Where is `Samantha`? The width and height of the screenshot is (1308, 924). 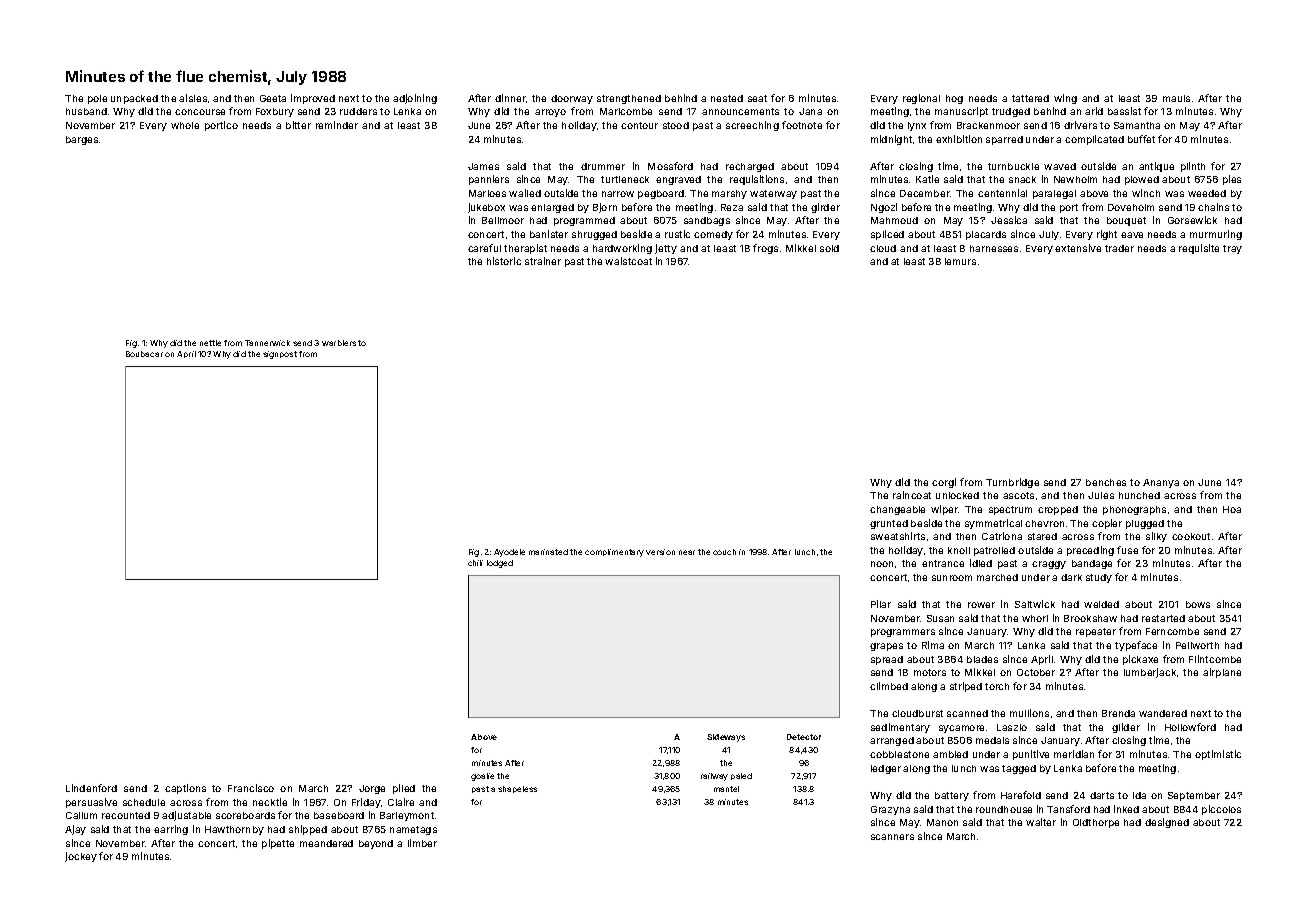 Samantha is located at coordinates (1137, 125).
